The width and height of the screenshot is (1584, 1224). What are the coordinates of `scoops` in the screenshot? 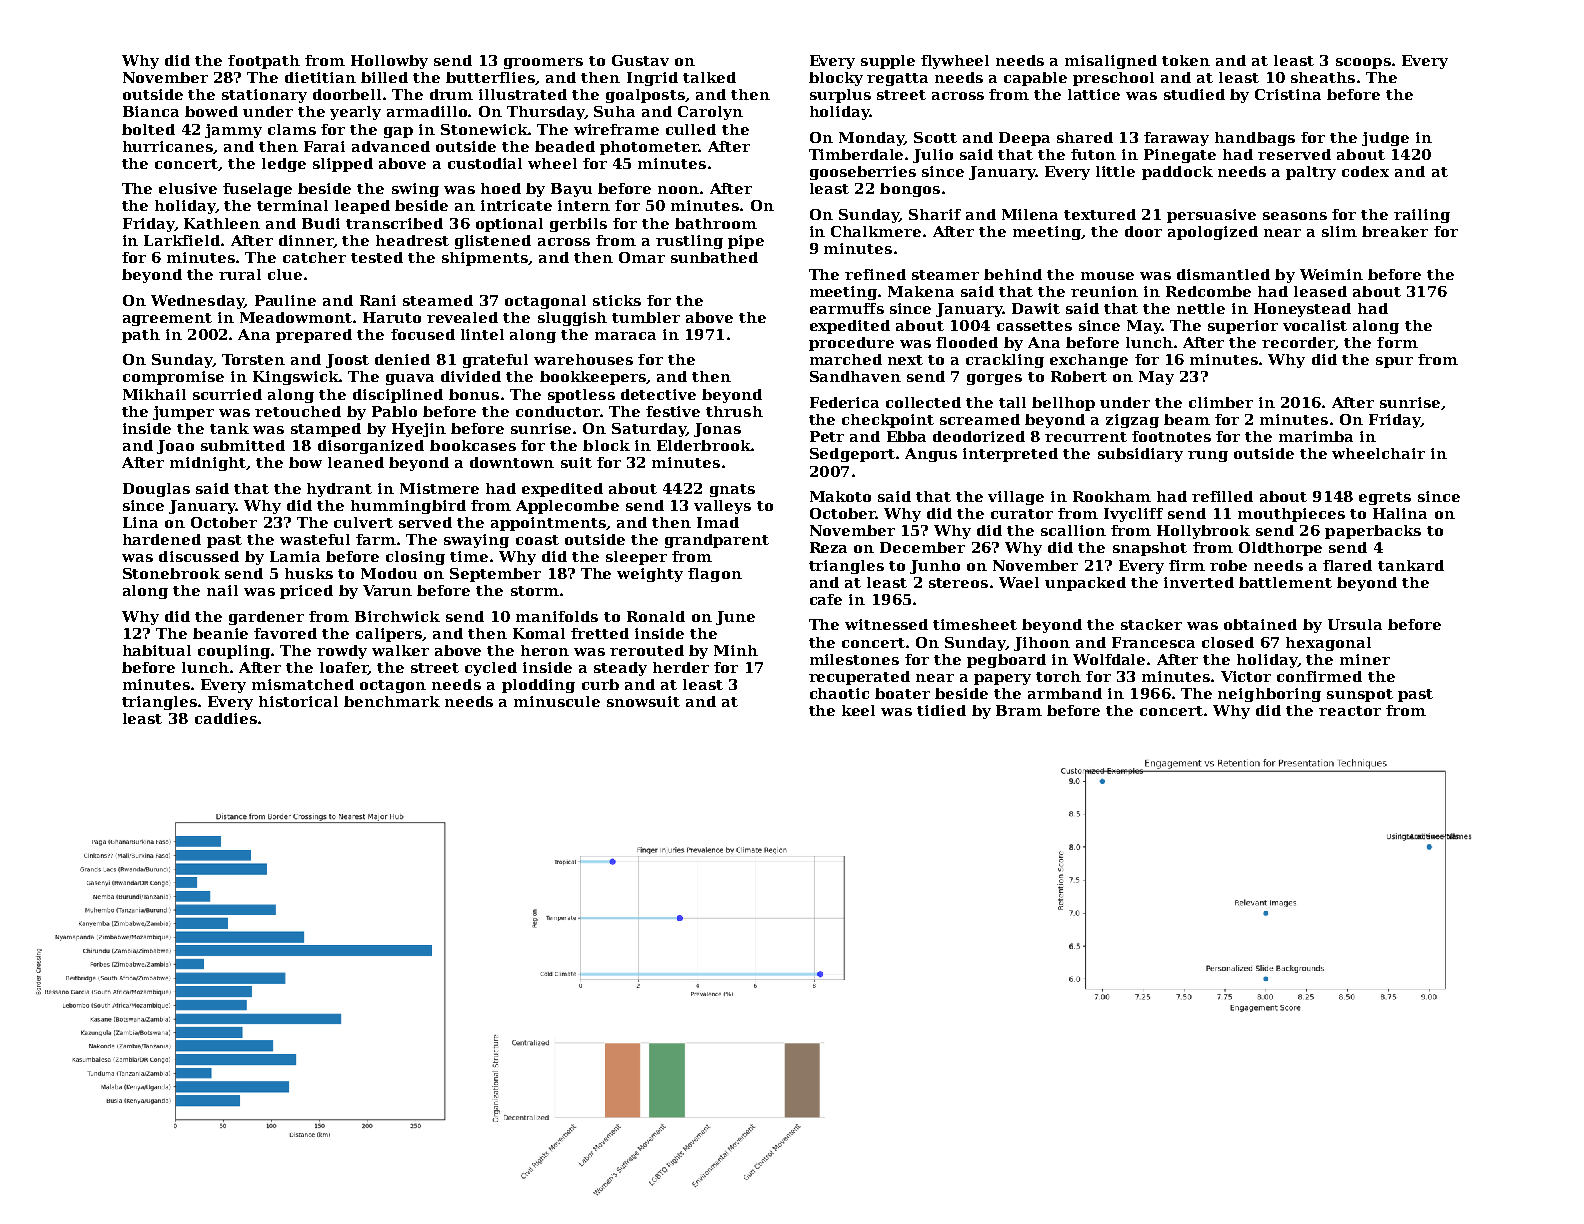 It's located at (1363, 63).
